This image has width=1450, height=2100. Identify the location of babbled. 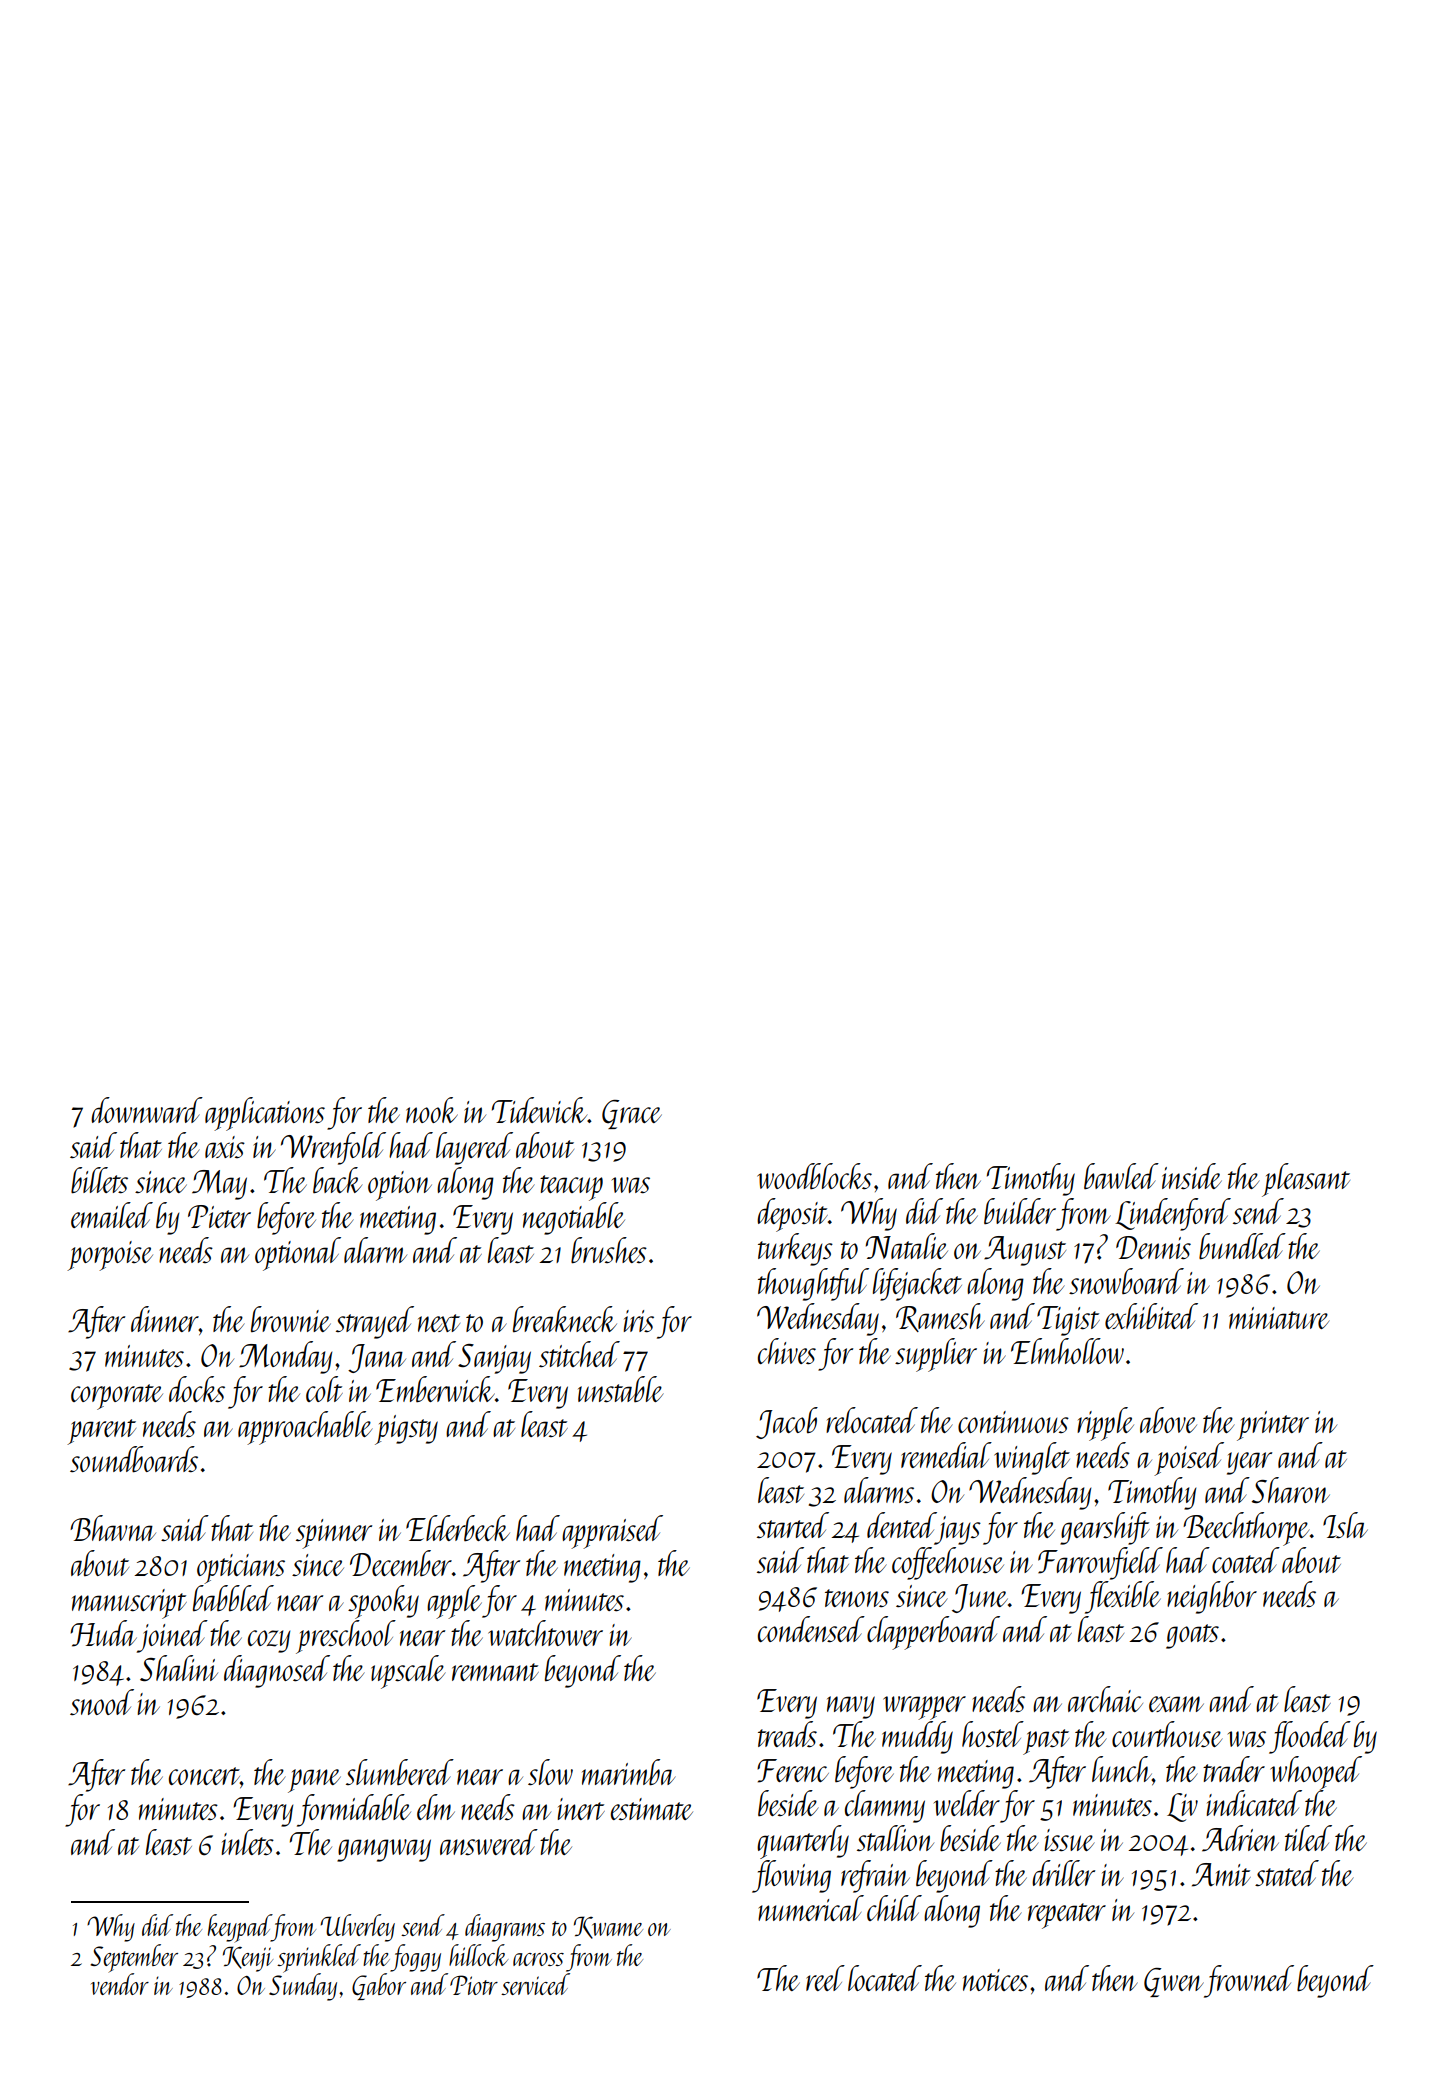
(233, 1598).
